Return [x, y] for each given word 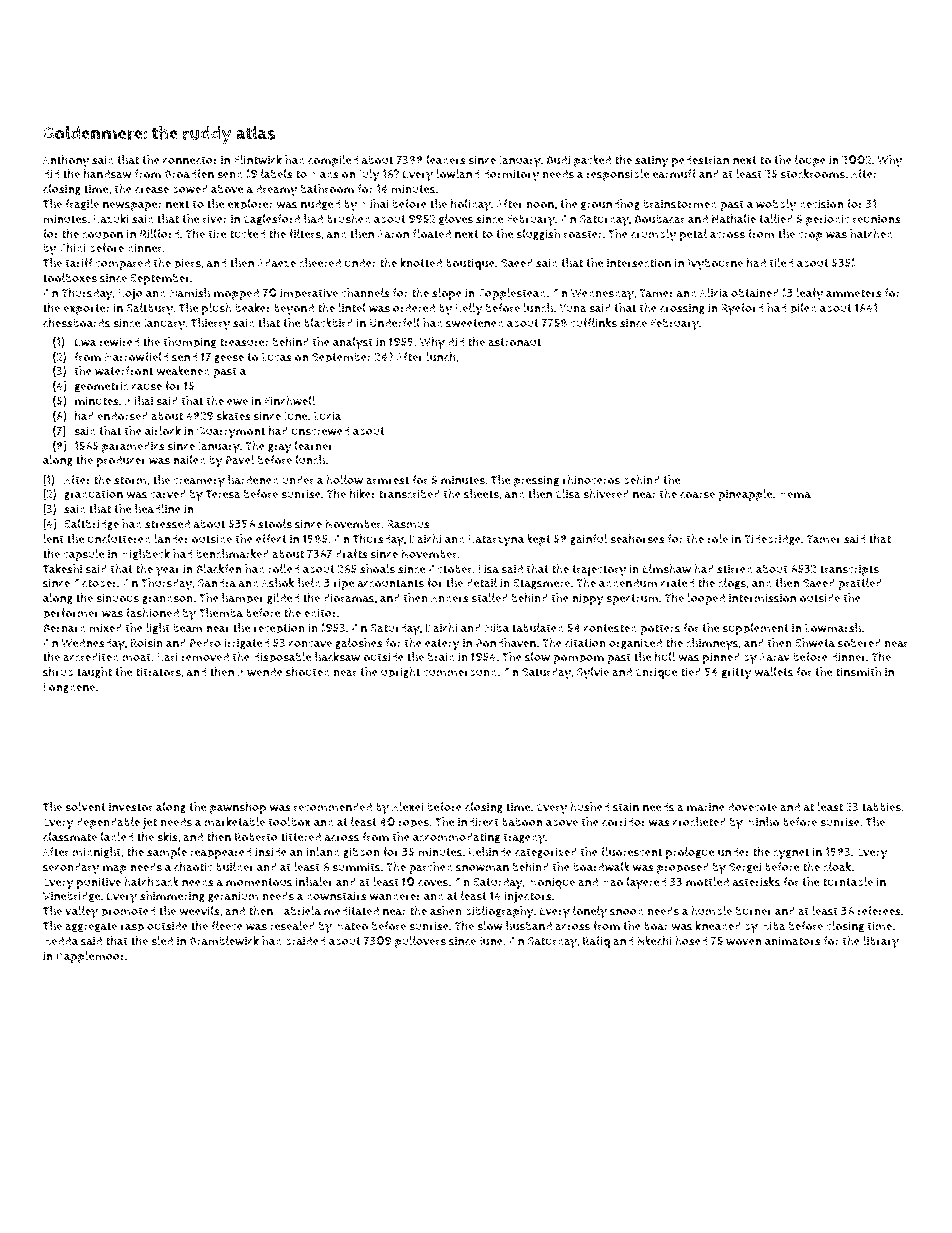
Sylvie [593, 673]
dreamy [276, 190]
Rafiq [596, 942]
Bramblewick [224, 941]
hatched [871, 234]
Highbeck [145, 554]
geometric [101, 386]
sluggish [538, 235]
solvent [85, 807]
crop [810, 237]
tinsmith [858, 672]
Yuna [573, 308]
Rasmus [408, 524]
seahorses [637, 539]
